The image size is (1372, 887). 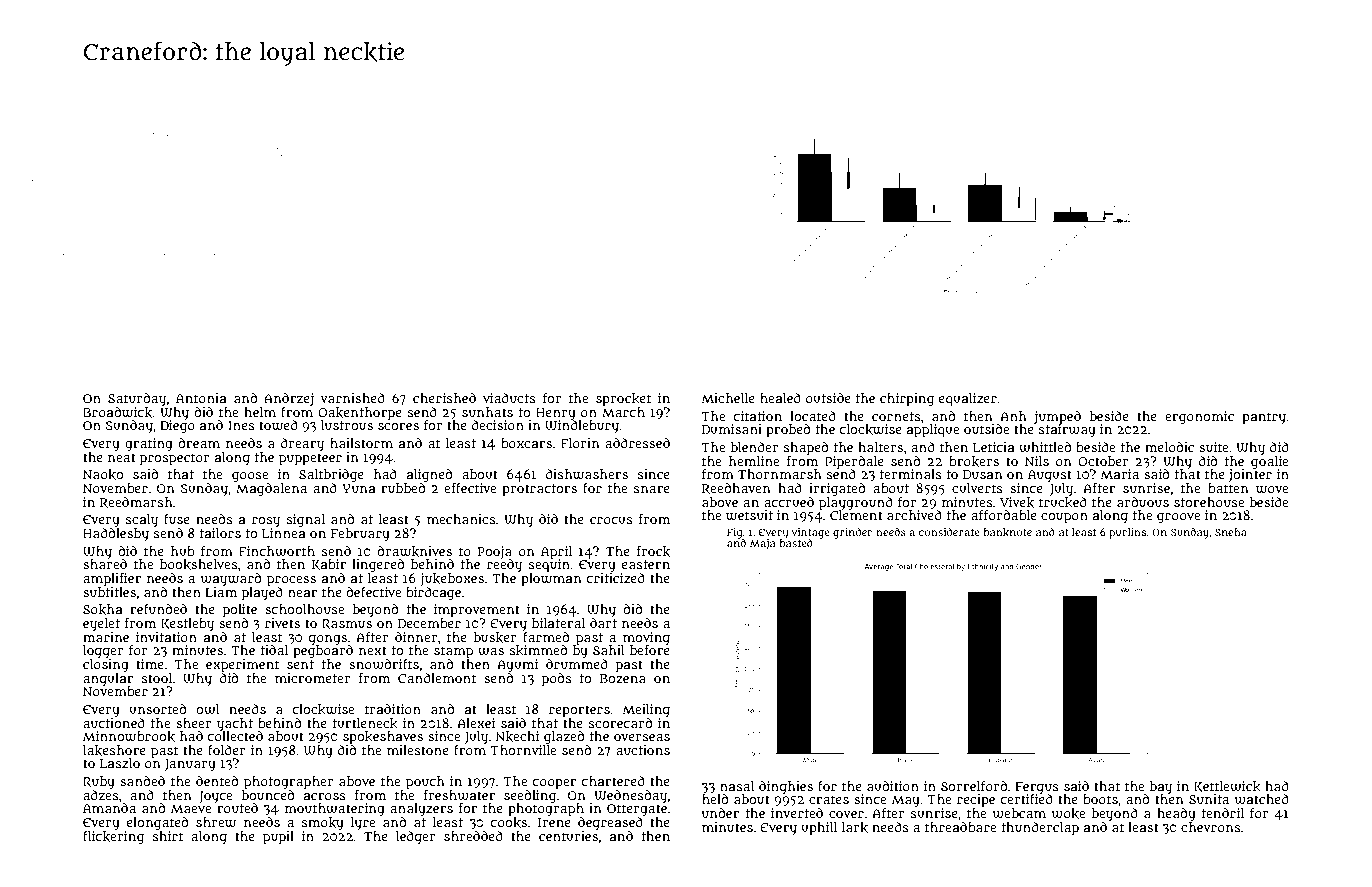 What do you see at coordinates (112, 579) in the document?
I see `amplifier` at bounding box center [112, 579].
